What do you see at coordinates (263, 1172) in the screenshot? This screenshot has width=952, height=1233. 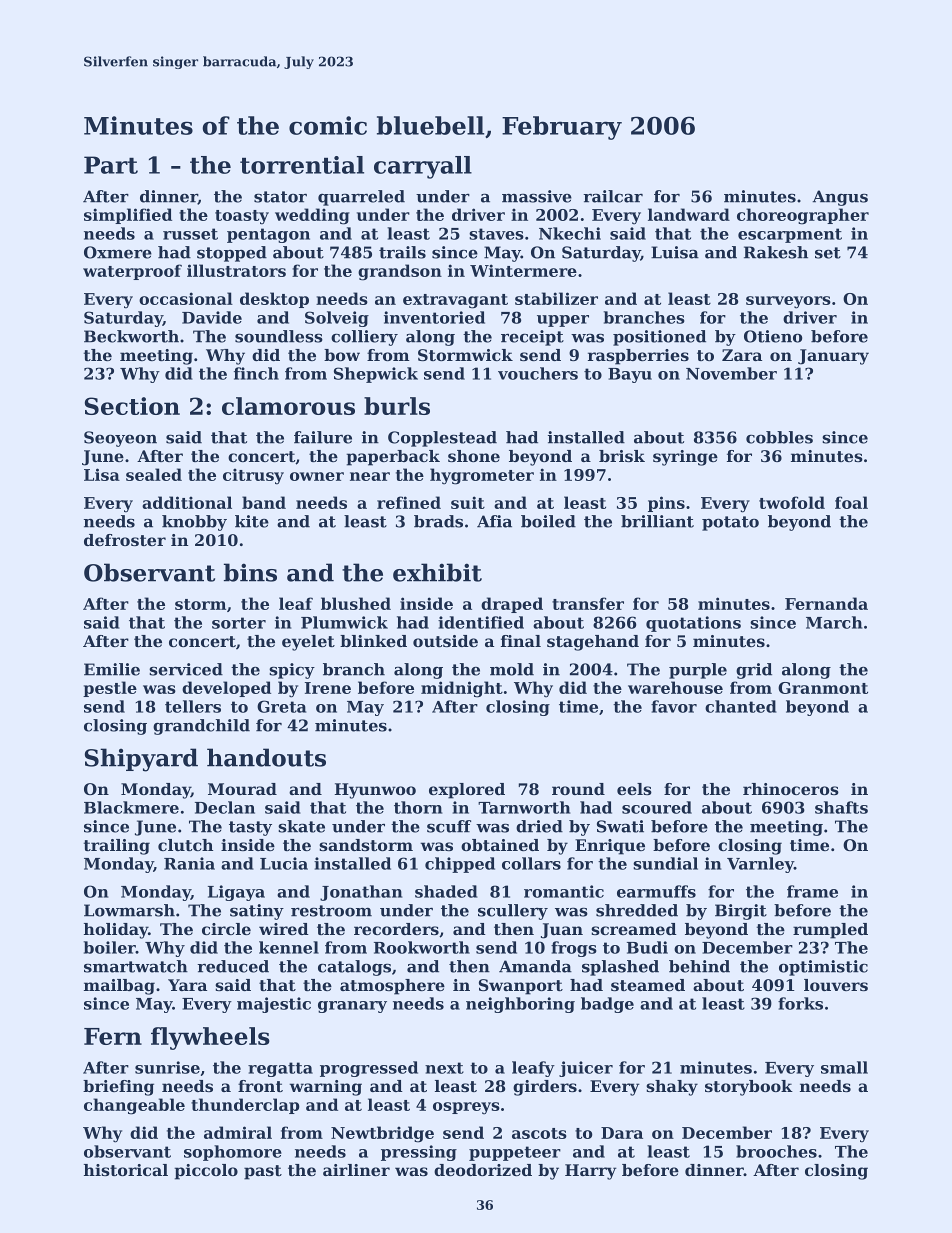 I see `past` at bounding box center [263, 1172].
